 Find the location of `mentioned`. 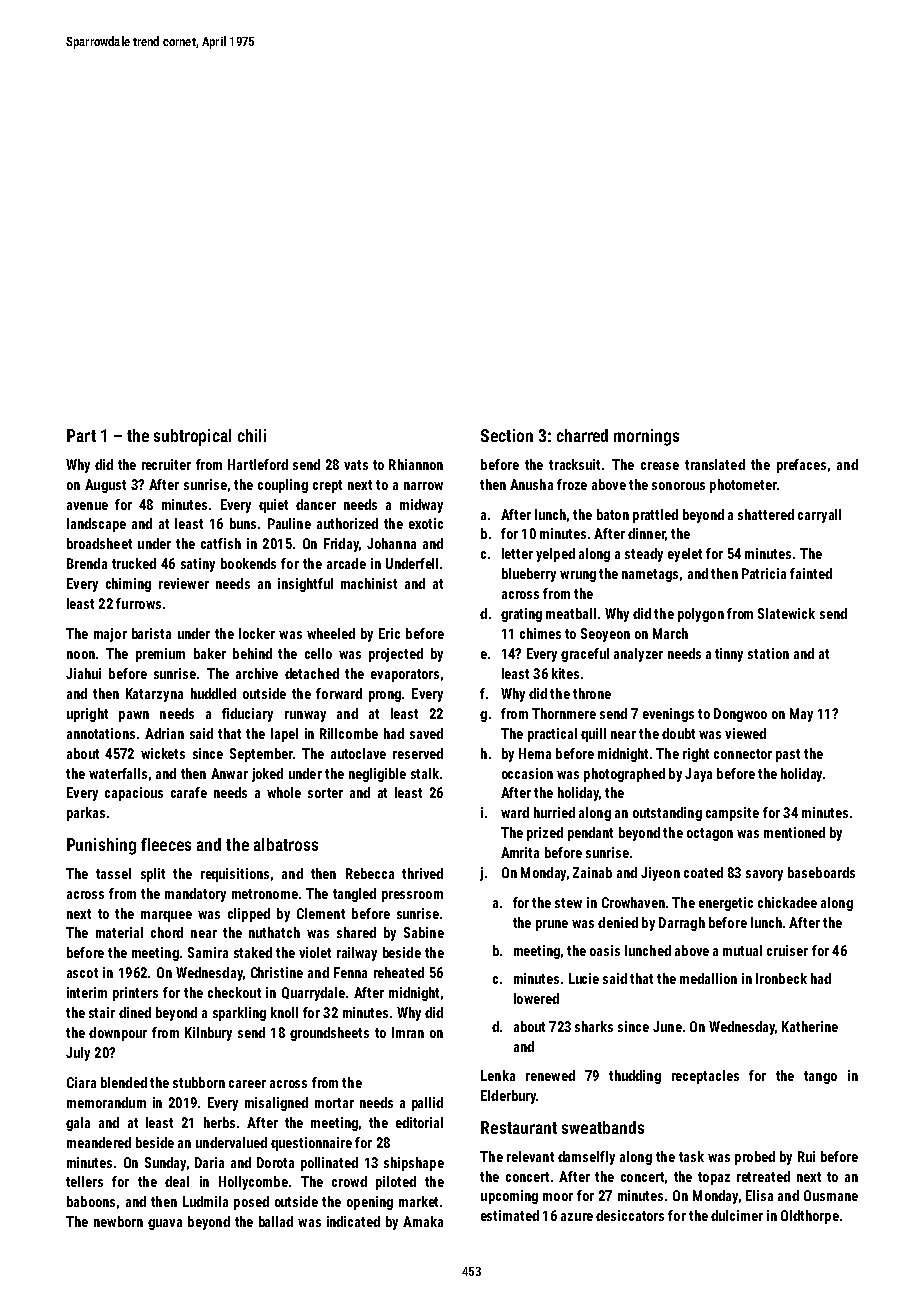

mentioned is located at coordinates (794, 832).
